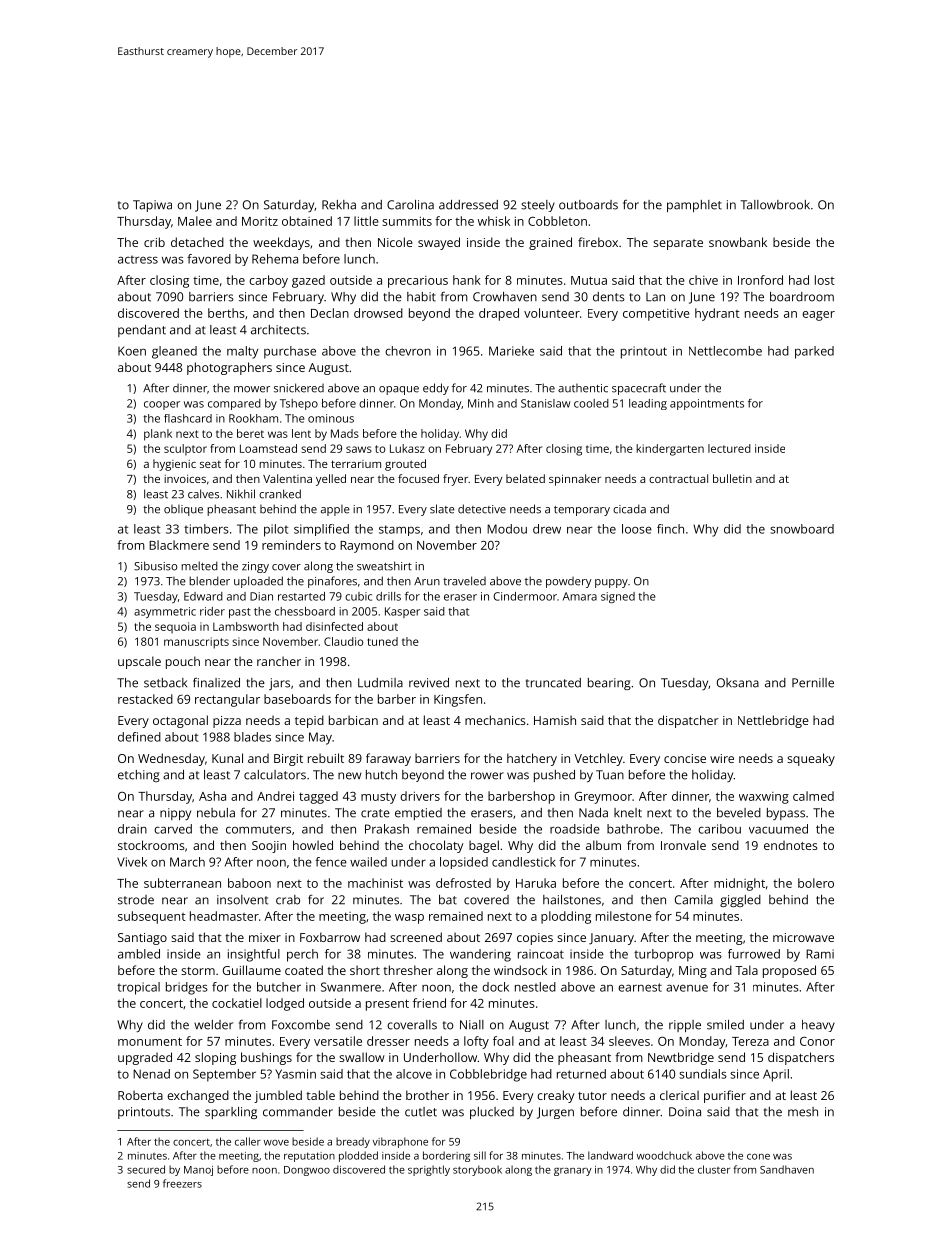 The width and height of the page is (952, 1233). What do you see at coordinates (345, 433) in the page?
I see `Mads` at bounding box center [345, 433].
